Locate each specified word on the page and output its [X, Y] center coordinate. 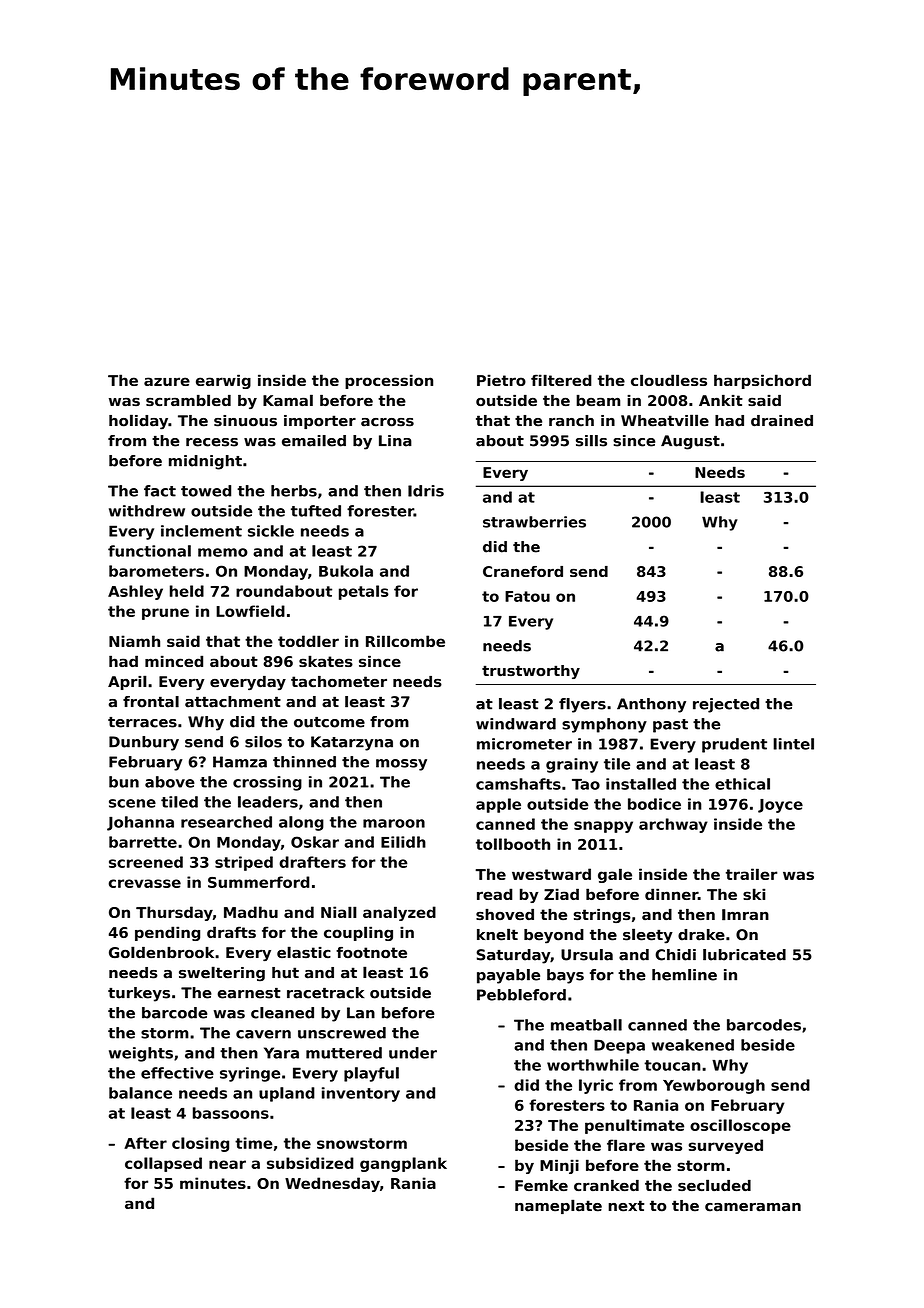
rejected [726, 705]
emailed [314, 441]
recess [212, 442]
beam [598, 400]
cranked [606, 1185]
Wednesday [332, 1184]
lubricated [744, 955]
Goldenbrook [161, 952]
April [127, 682]
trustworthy [531, 672]
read [495, 894]
